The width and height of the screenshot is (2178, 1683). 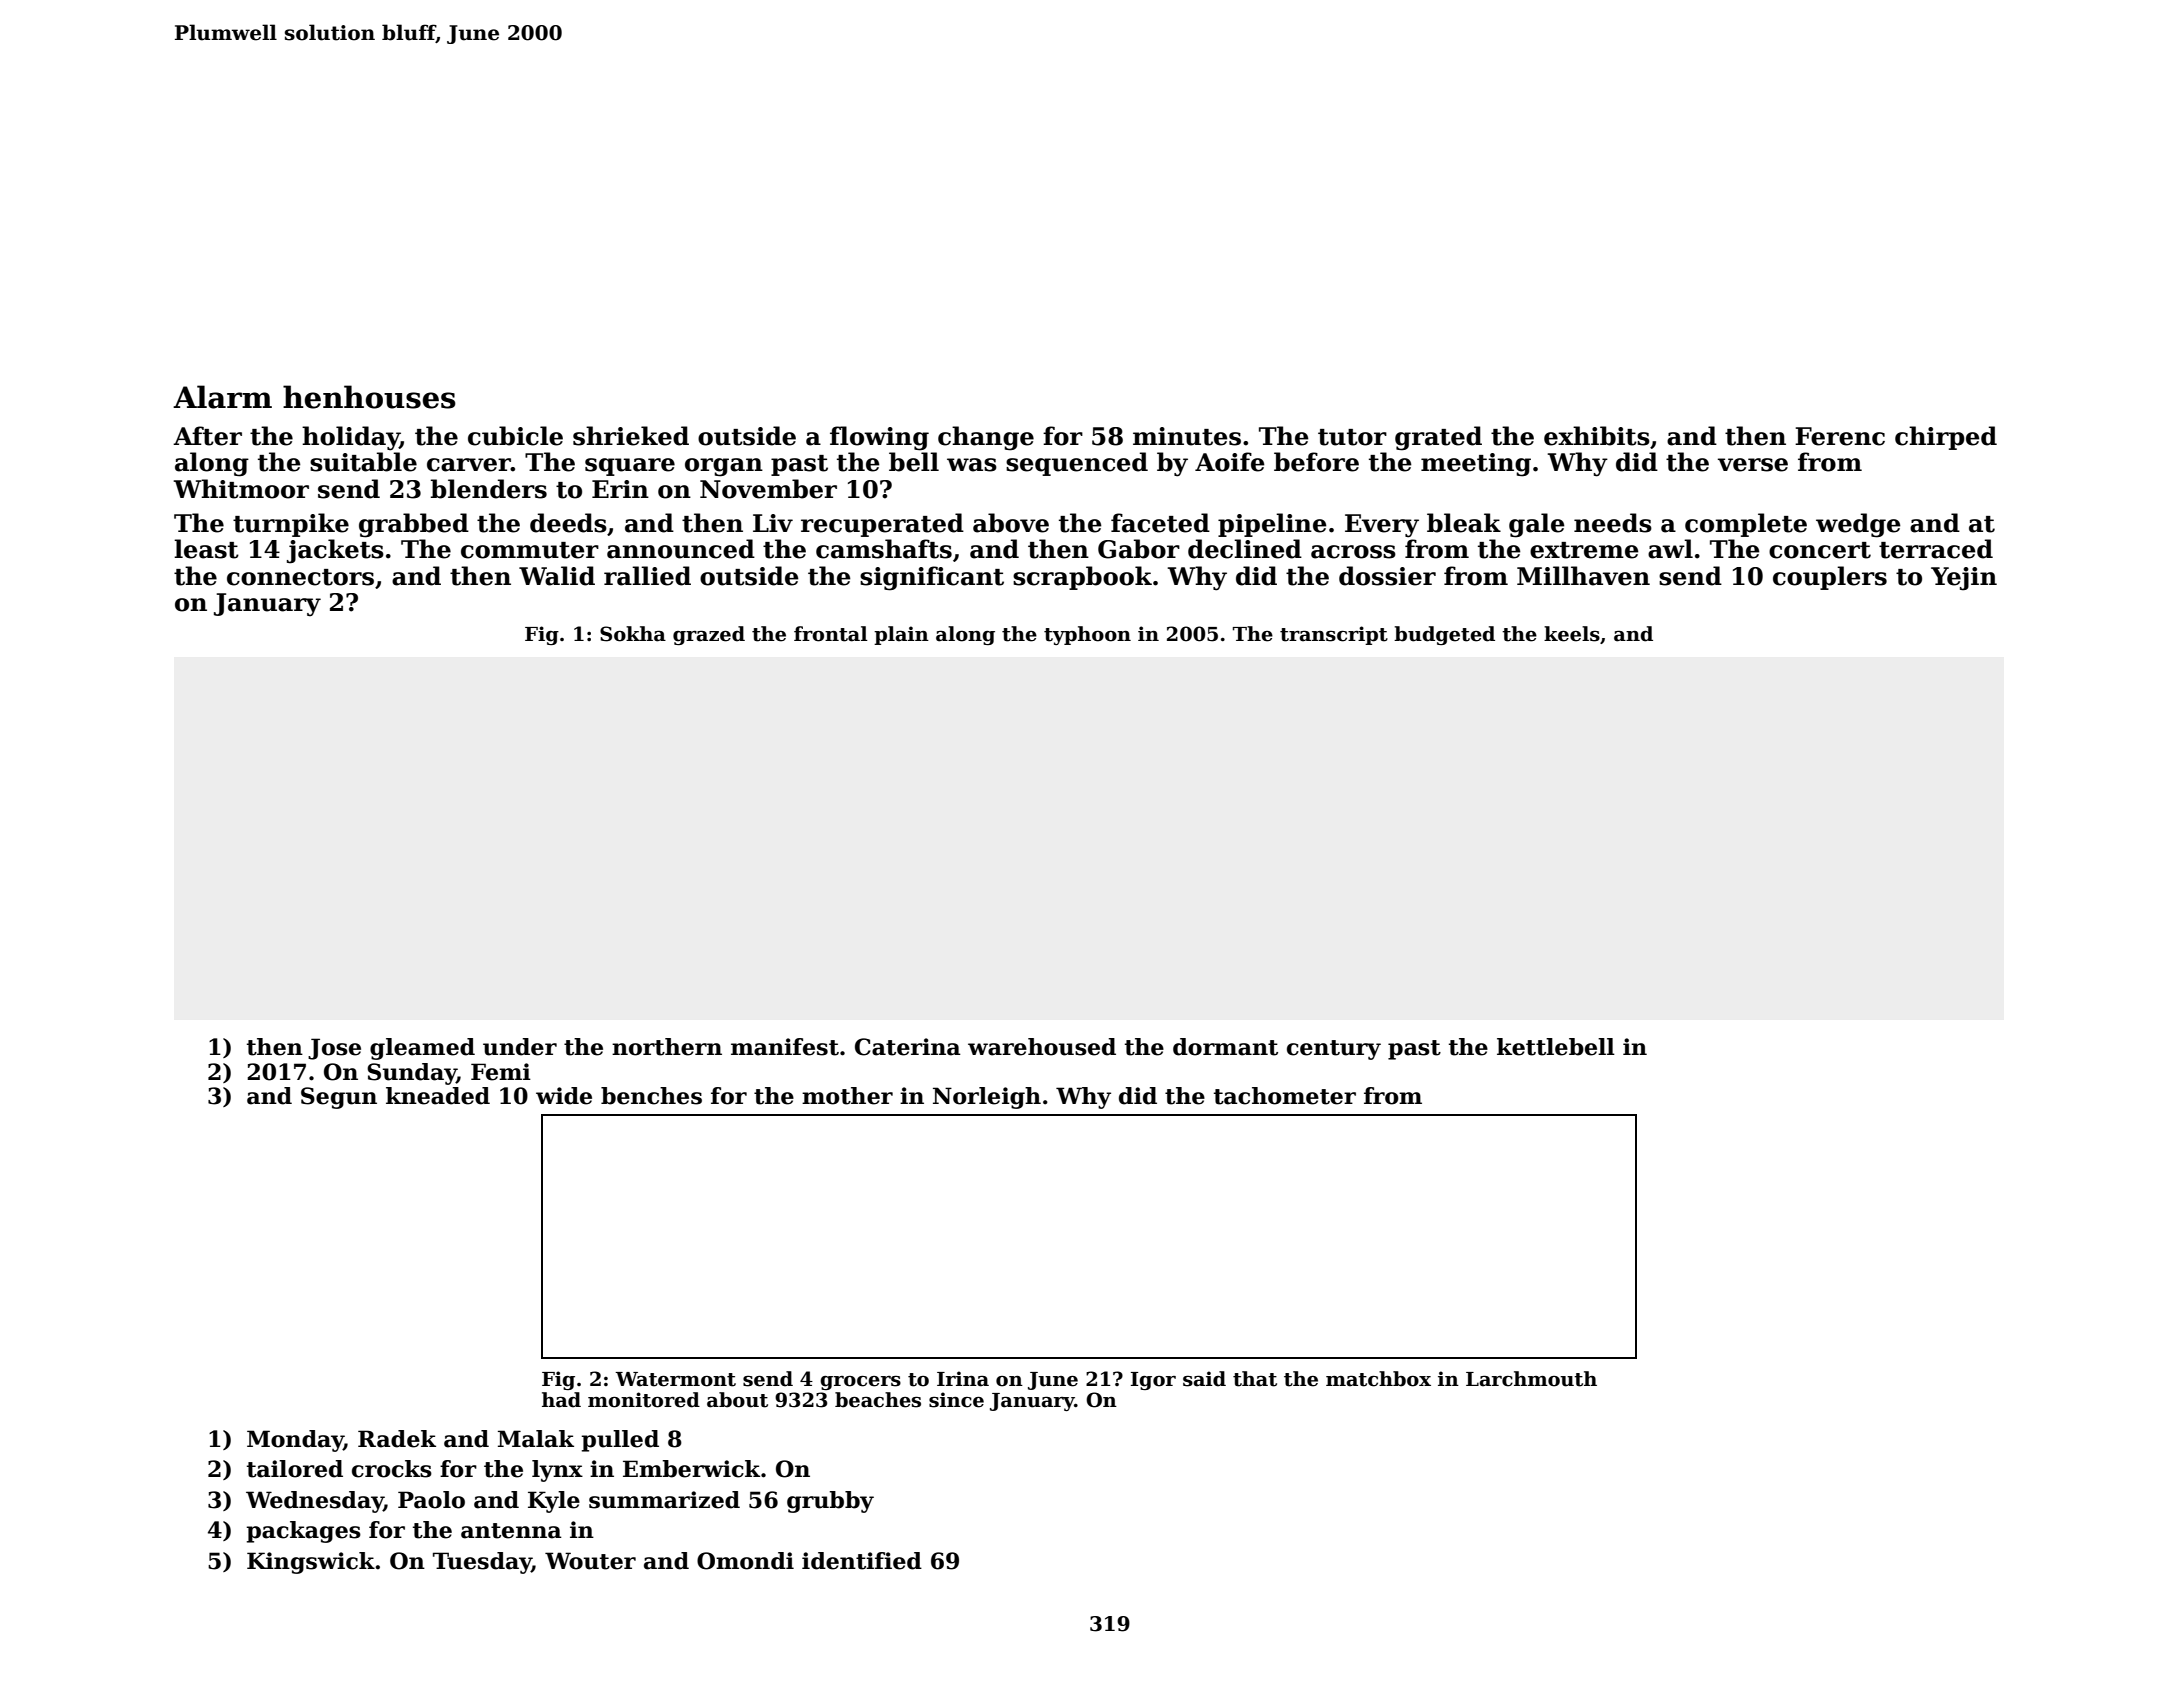 What do you see at coordinates (334, 1049) in the screenshot?
I see `Jose` at bounding box center [334, 1049].
